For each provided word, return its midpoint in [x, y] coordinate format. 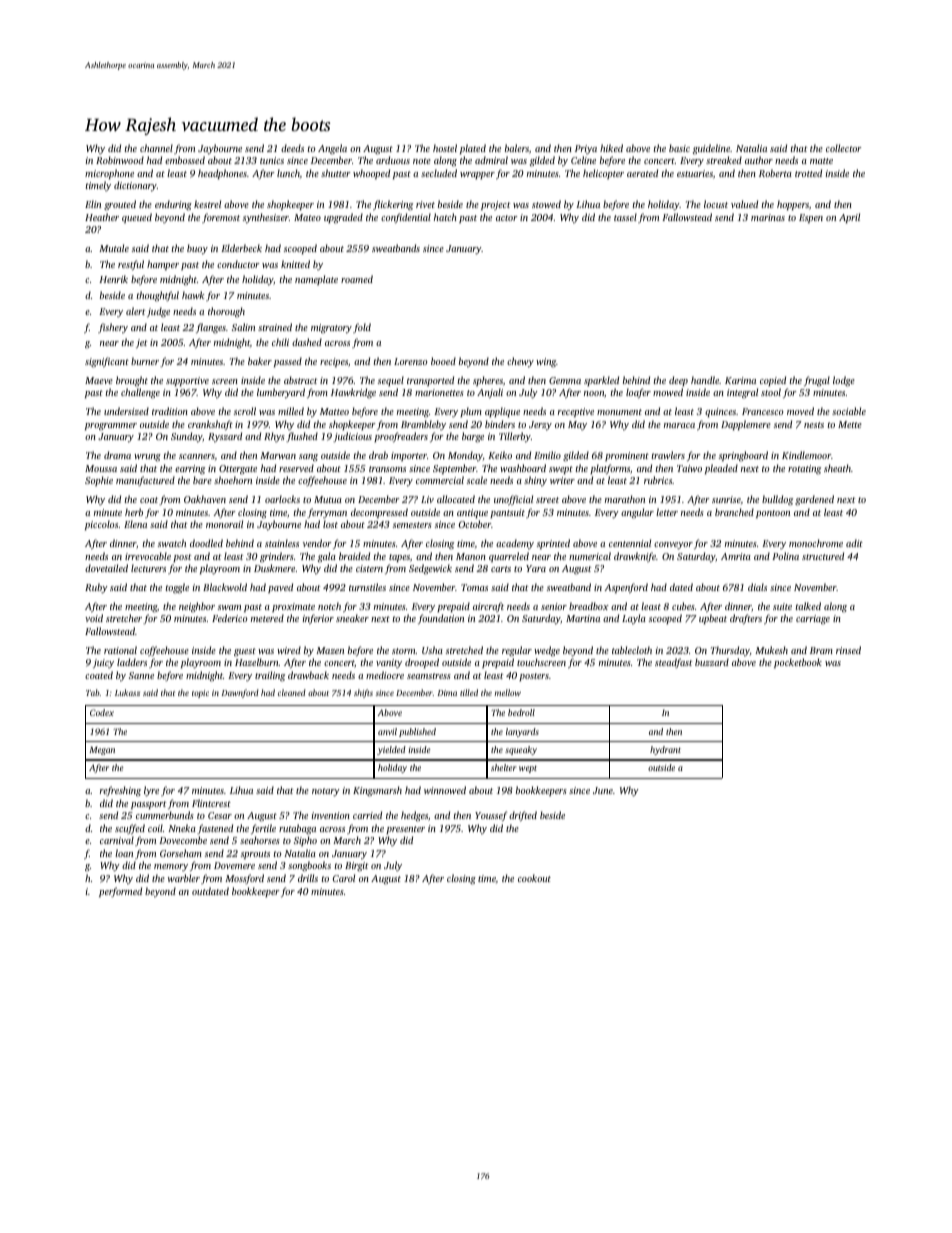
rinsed [848, 650]
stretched [464, 650]
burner [145, 361]
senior [554, 606]
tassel [625, 217]
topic [200, 694]
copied [773, 381]
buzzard [712, 662]
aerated [642, 173]
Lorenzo [410, 361]
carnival [117, 840]
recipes [334, 362]
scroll [245, 411]
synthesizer [266, 218]
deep [678, 381]
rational [120, 650]
